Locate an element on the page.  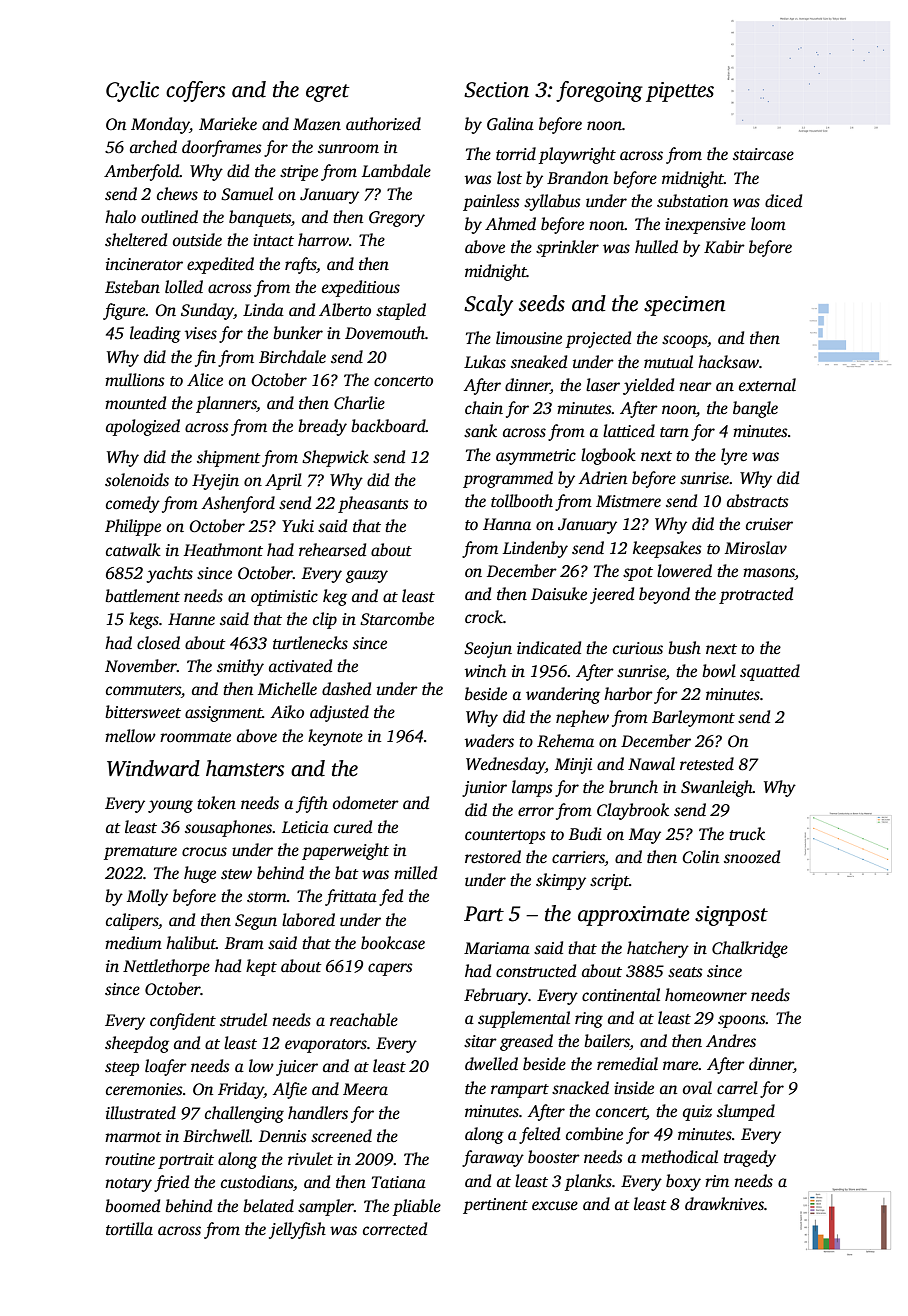
token is located at coordinates (216, 803).
